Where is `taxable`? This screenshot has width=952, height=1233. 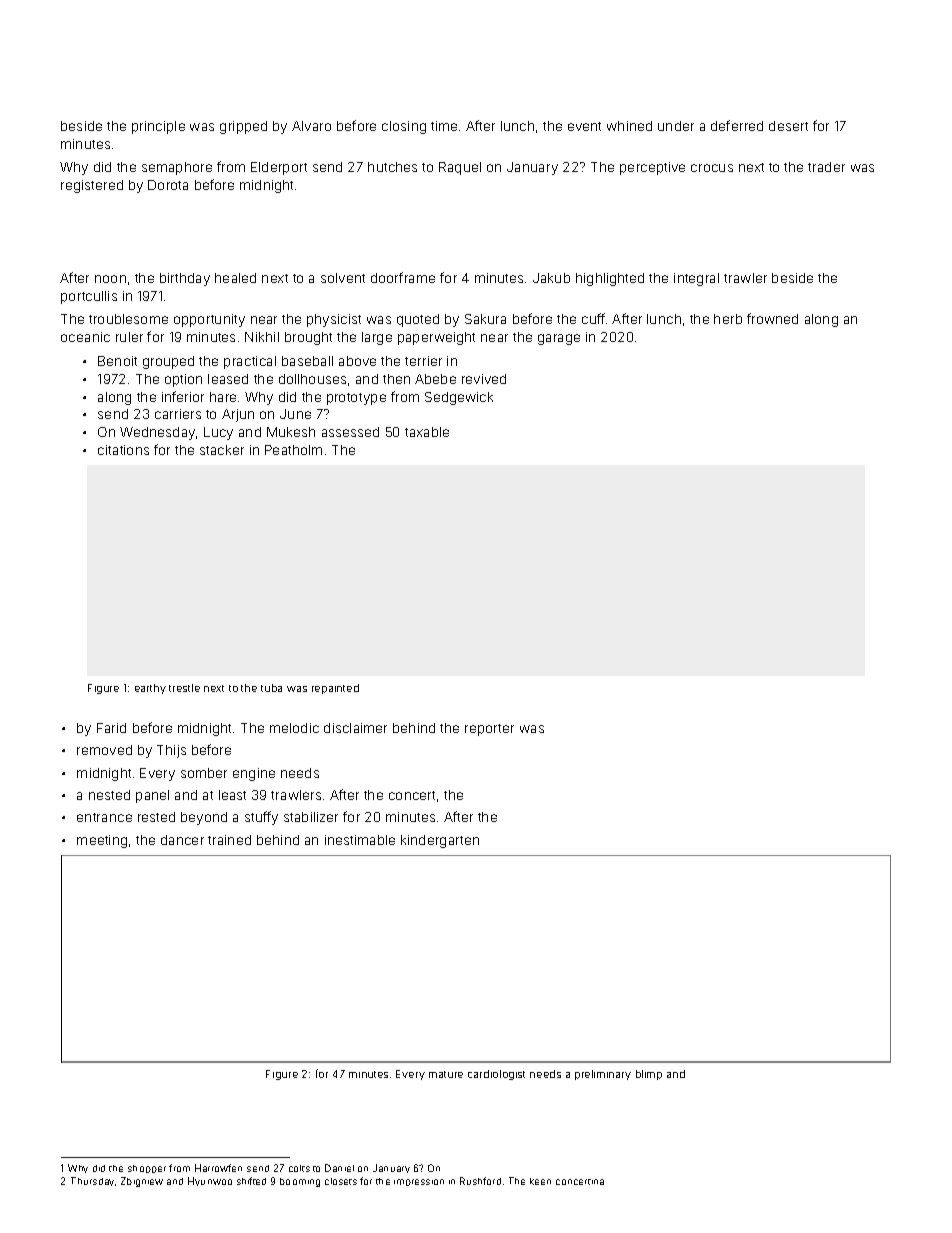 taxable is located at coordinates (427, 432).
